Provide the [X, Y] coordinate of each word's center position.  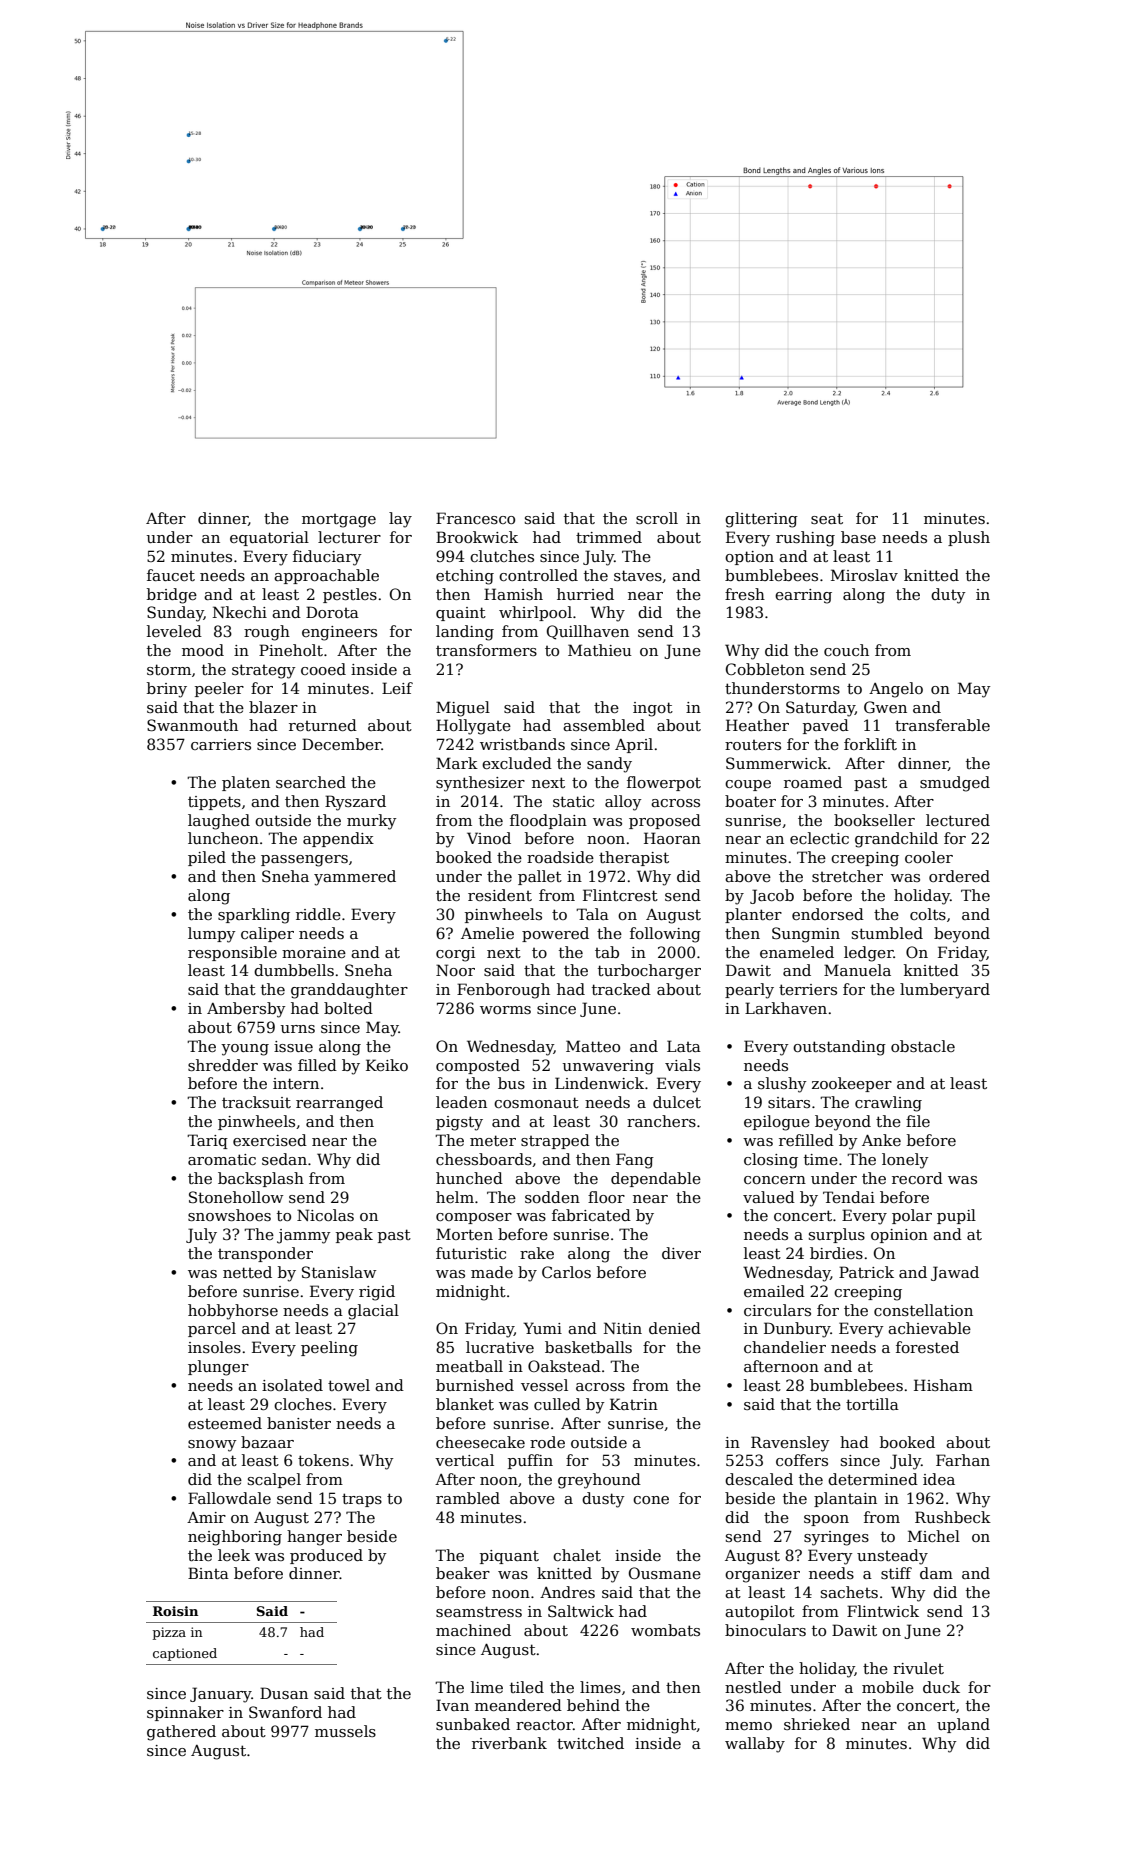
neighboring [235, 1538]
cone [651, 1500]
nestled [753, 1687]
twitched [590, 1743]
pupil [956, 1216]
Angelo [896, 690]
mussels [345, 1731]
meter [493, 1140]
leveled [174, 631]
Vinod [489, 838]
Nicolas [325, 1215]
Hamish [513, 594]
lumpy [211, 935]
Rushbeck [953, 1517]
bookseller [874, 820]
